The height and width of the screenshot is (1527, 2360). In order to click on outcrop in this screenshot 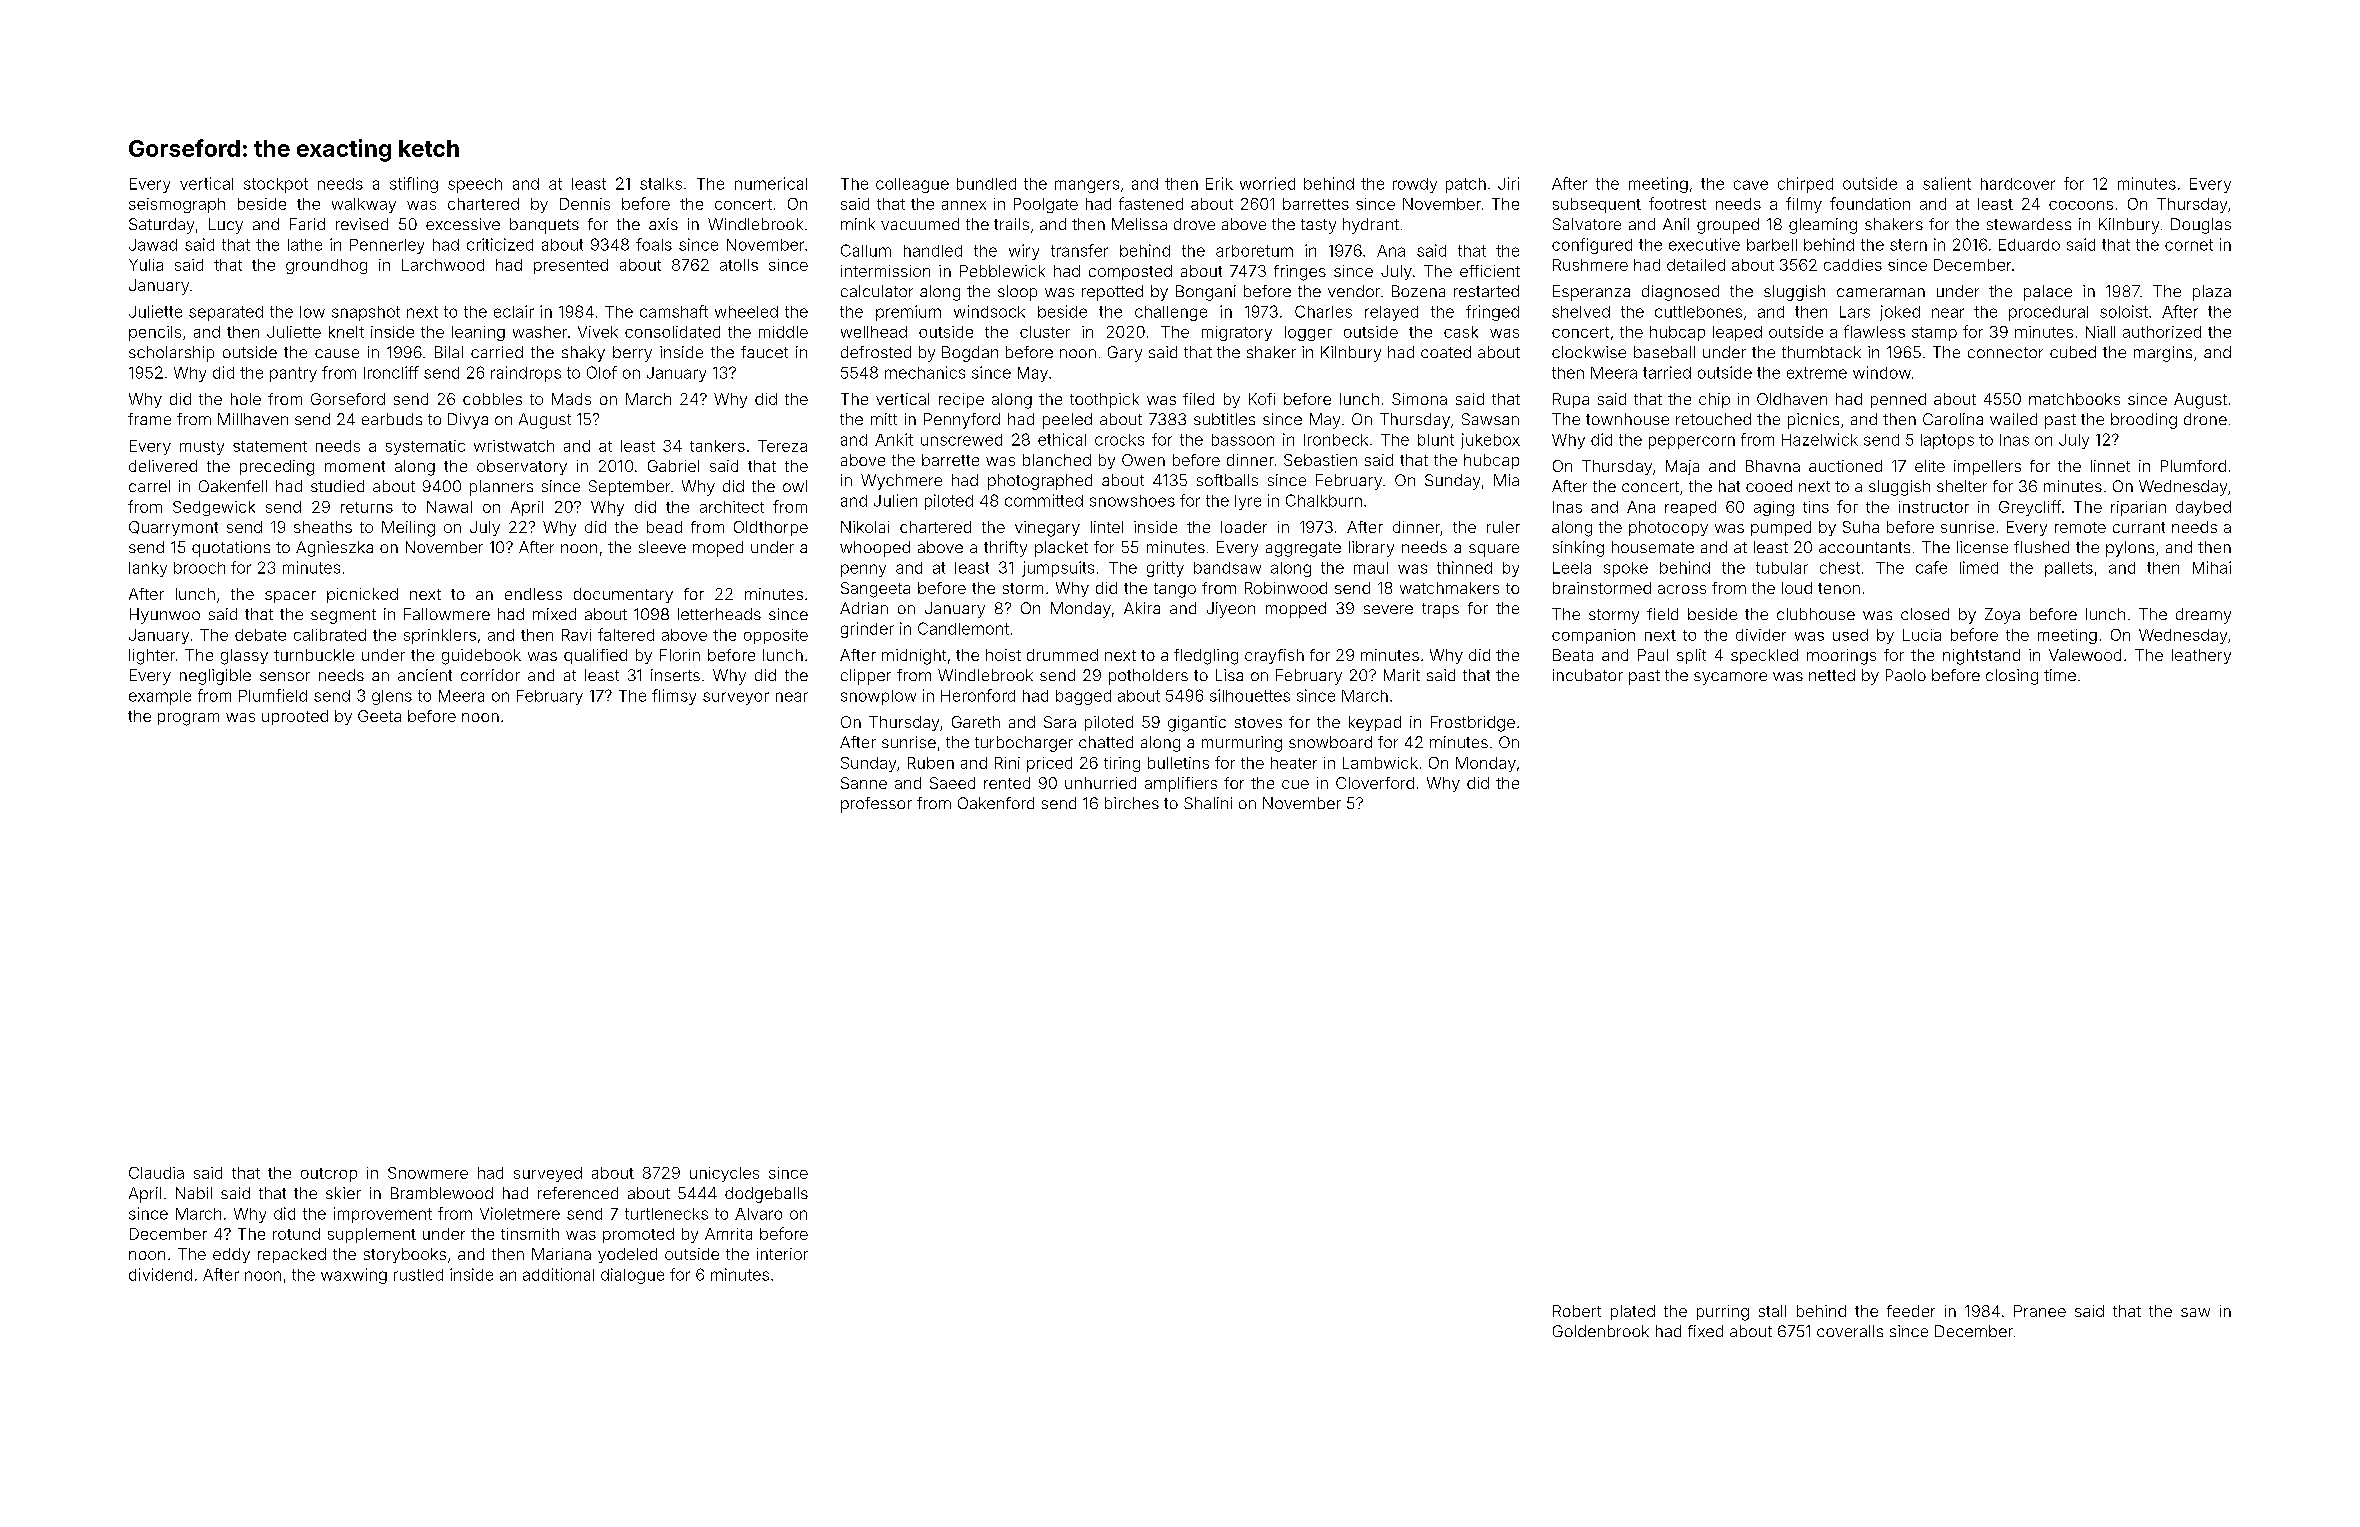, I will do `click(329, 1175)`.
